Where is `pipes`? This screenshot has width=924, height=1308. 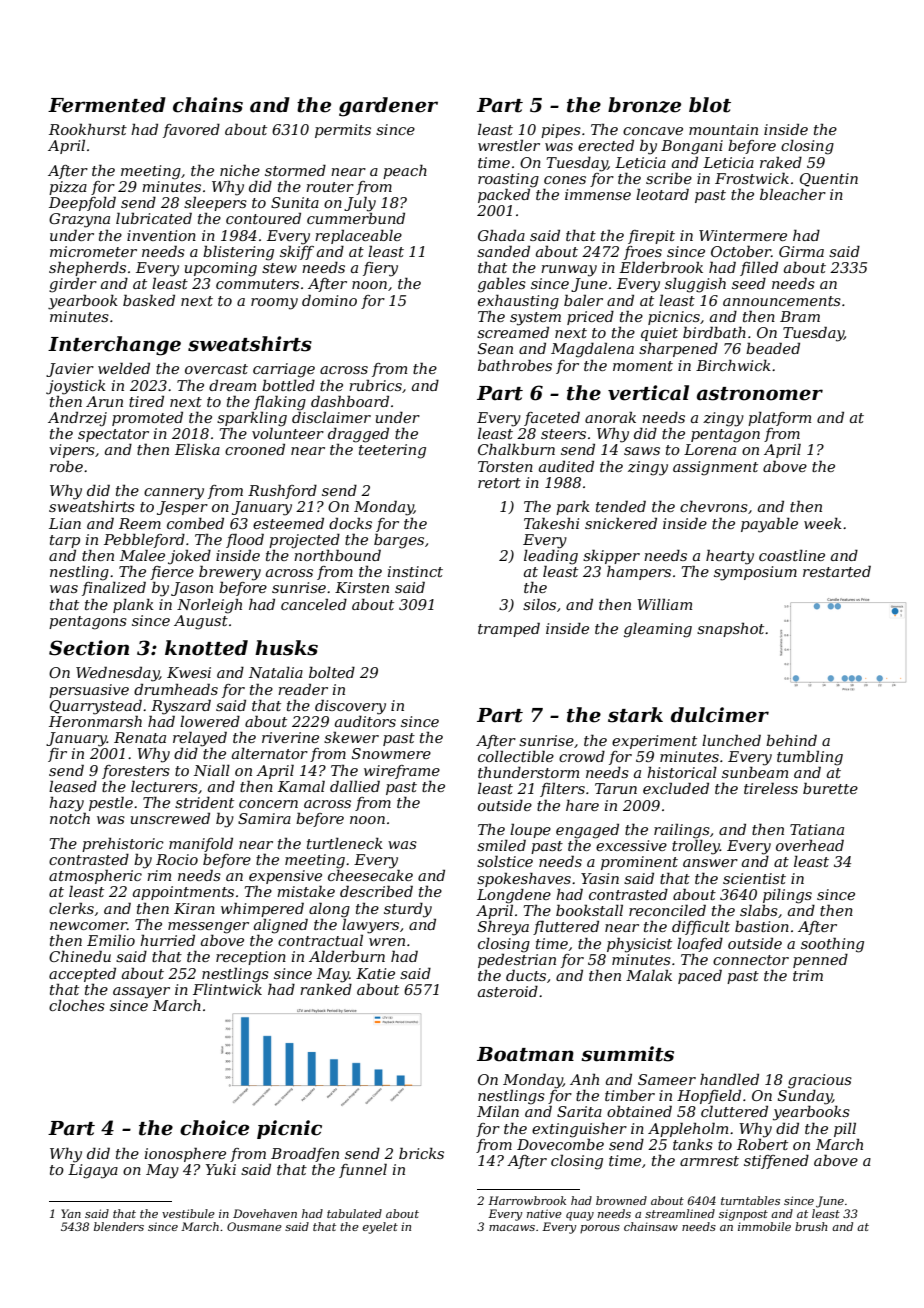
pipes is located at coordinates (561, 131).
